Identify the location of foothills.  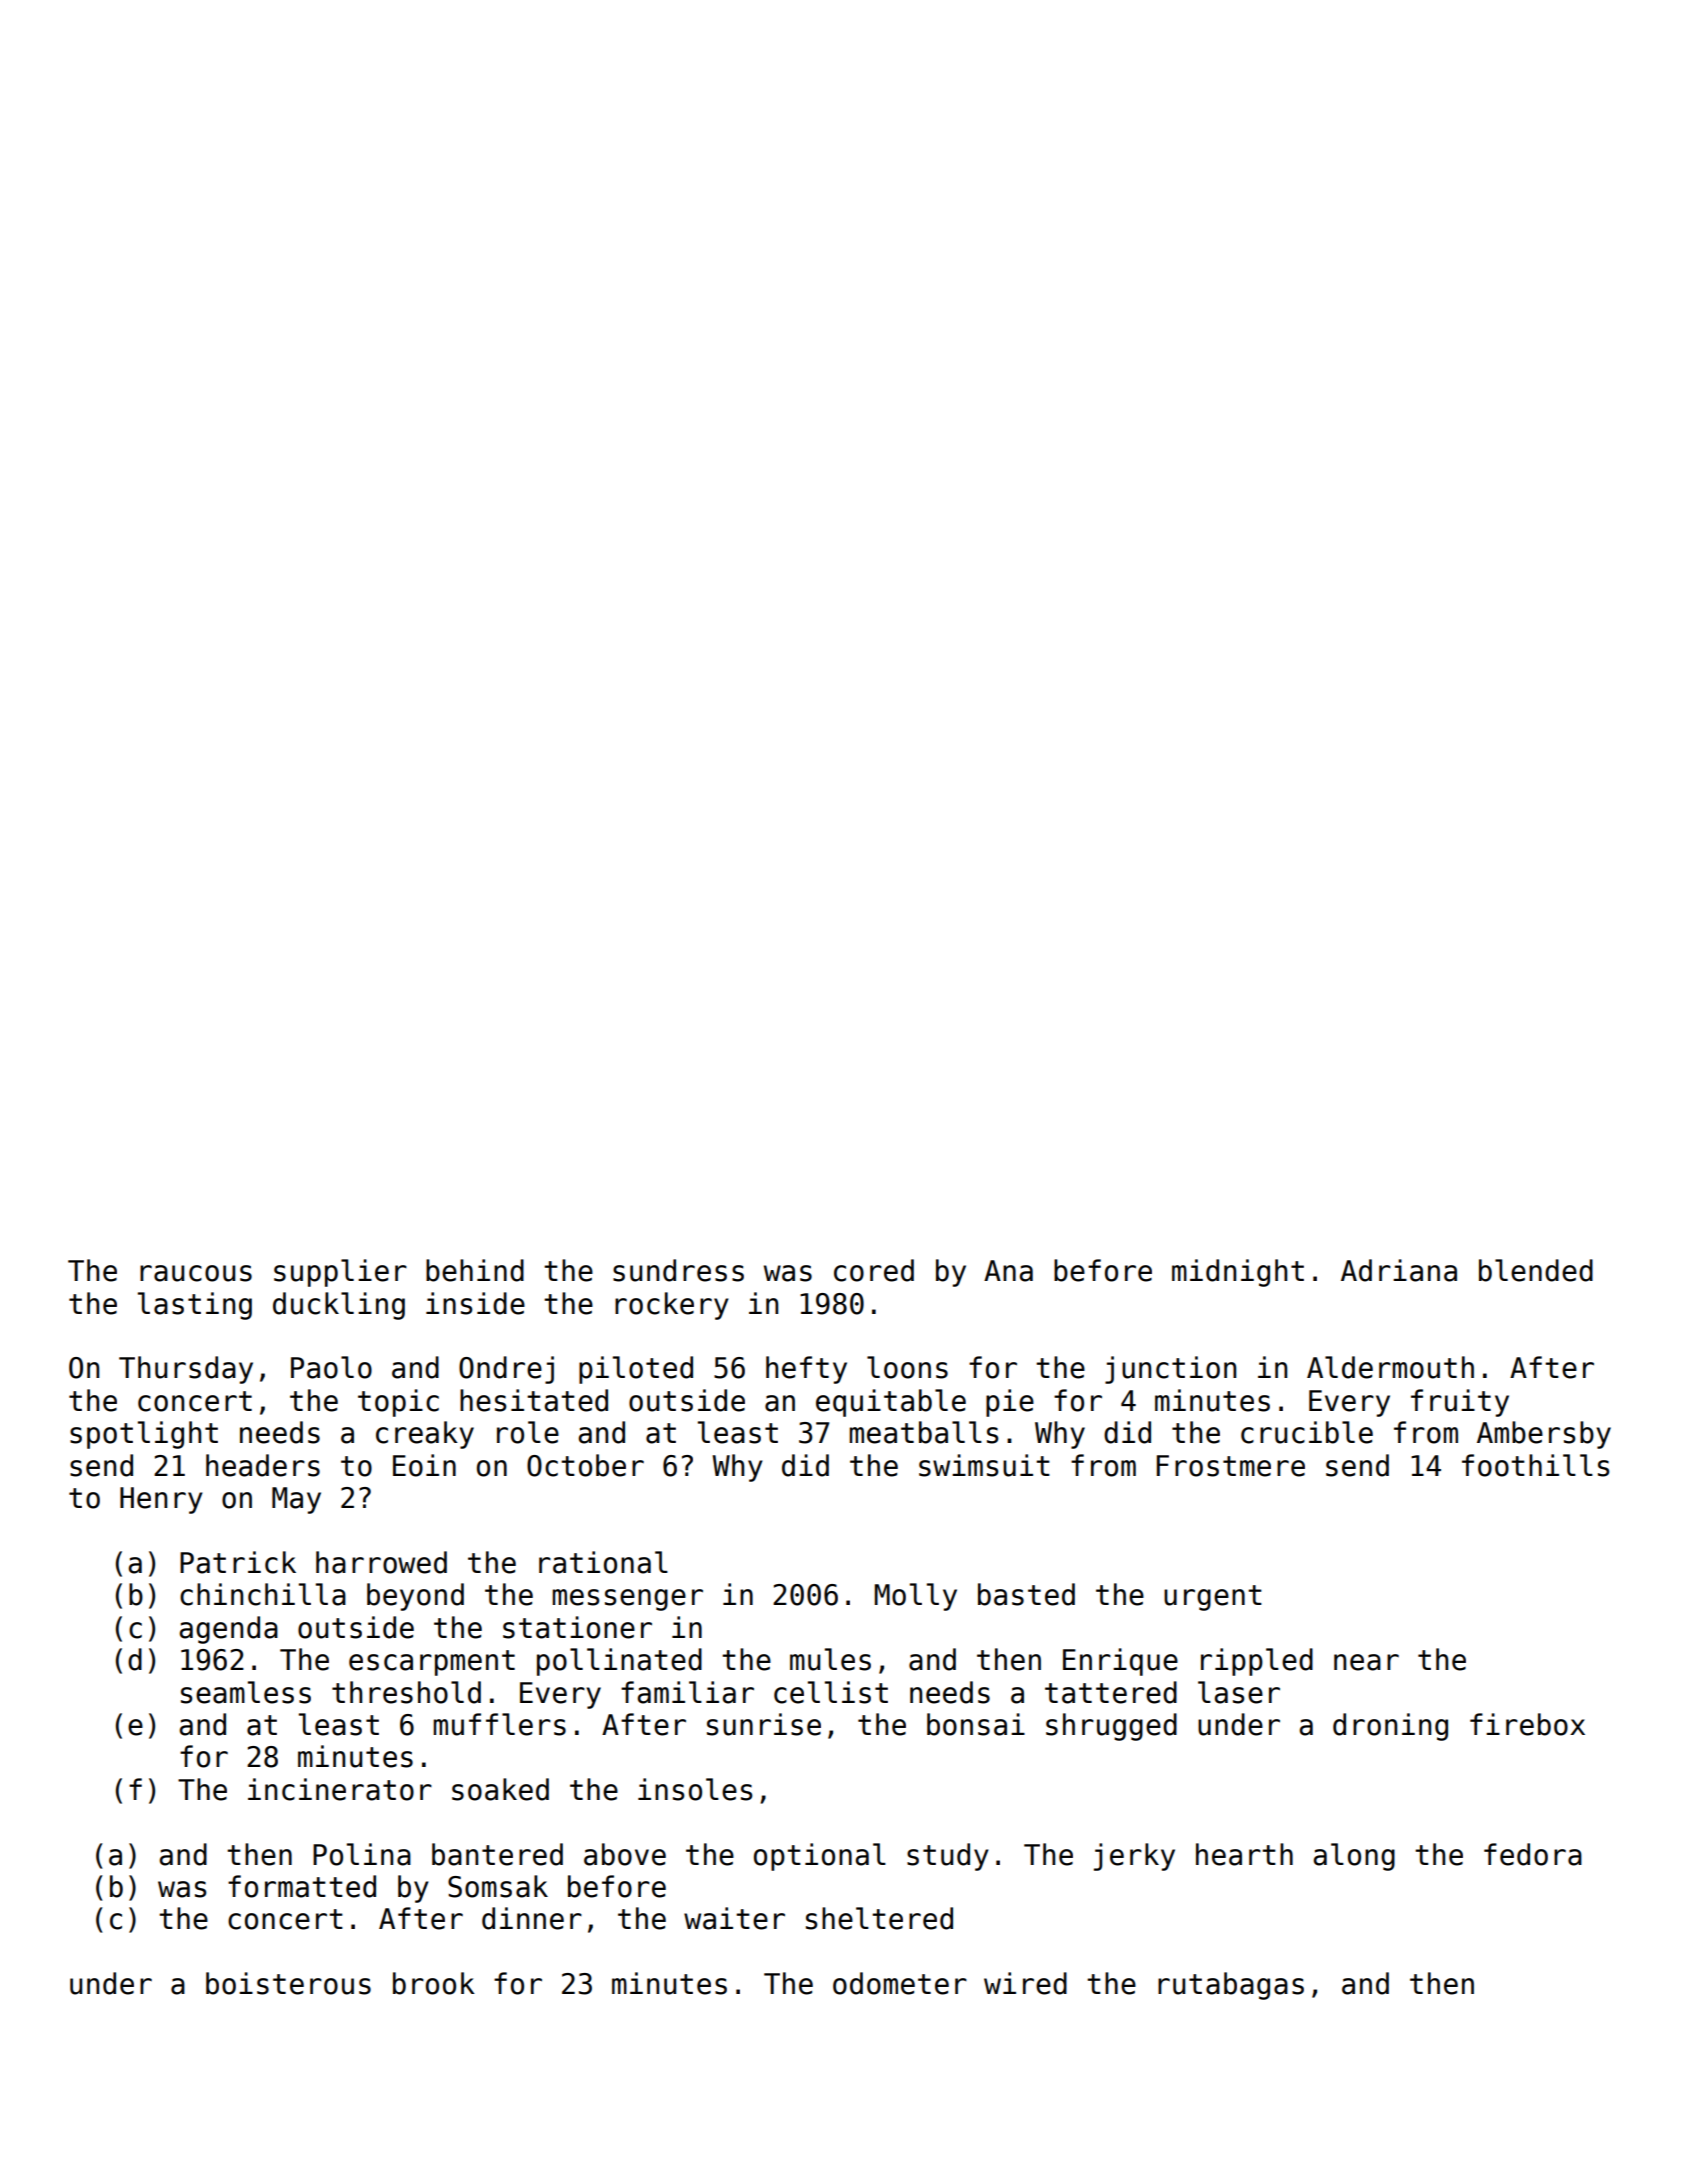
(1535, 1465).
